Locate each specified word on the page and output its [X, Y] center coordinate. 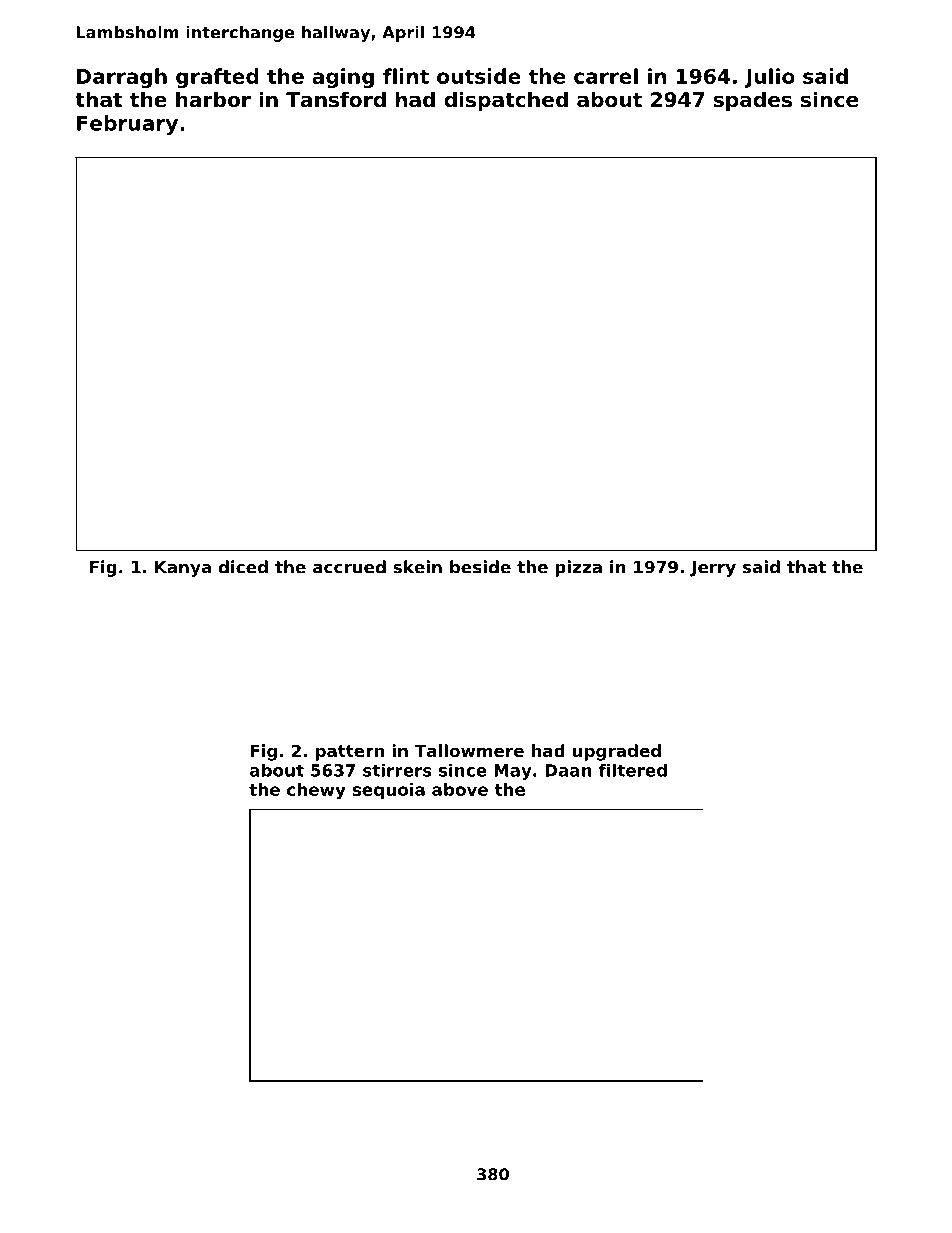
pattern [350, 753]
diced [243, 567]
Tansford [336, 99]
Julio [769, 78]
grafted [217, 78]
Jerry [713, 569]
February [127, 125]
